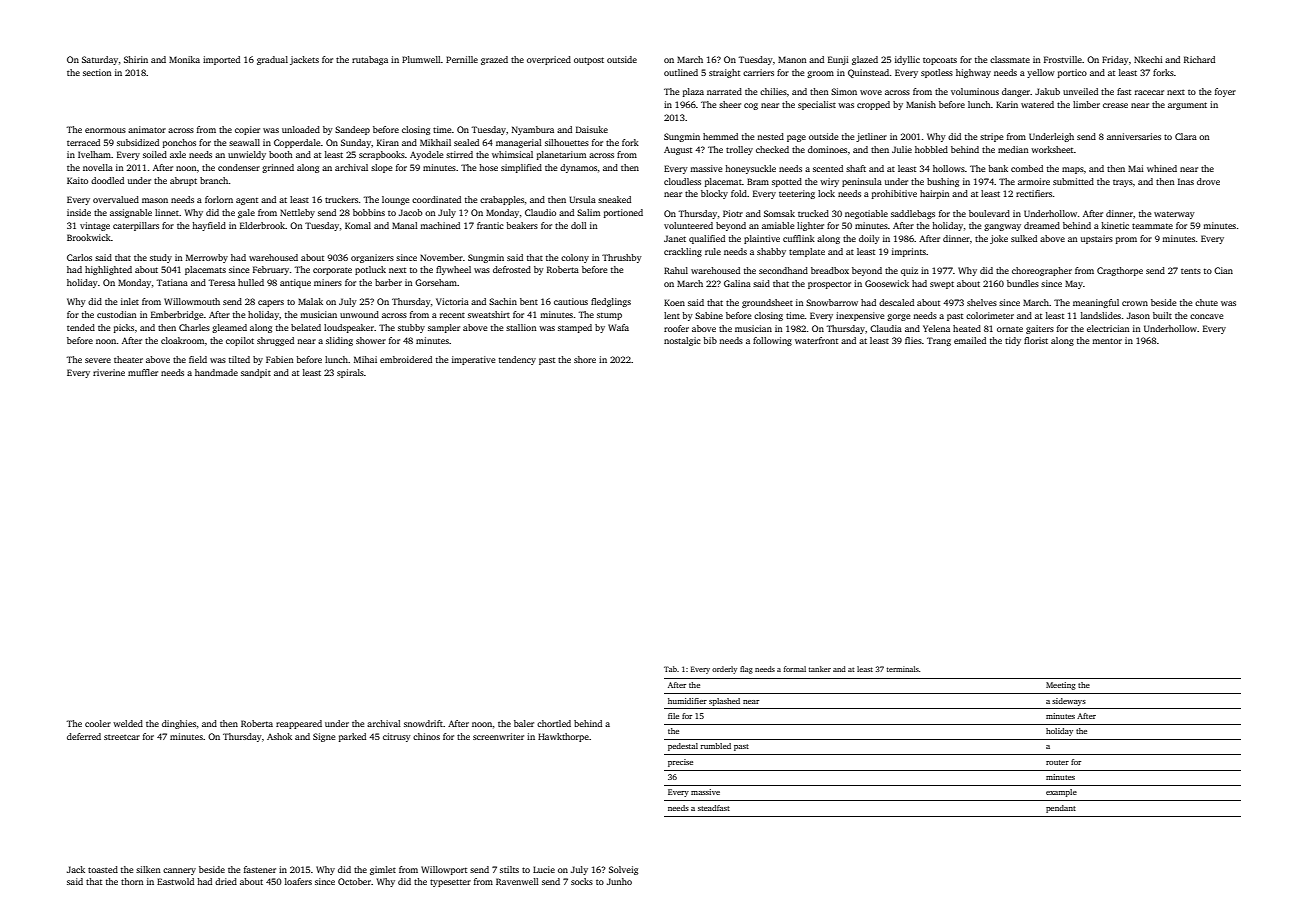 The image size is (1308, 924). I want to click on pendant, so click(1061, 809).
